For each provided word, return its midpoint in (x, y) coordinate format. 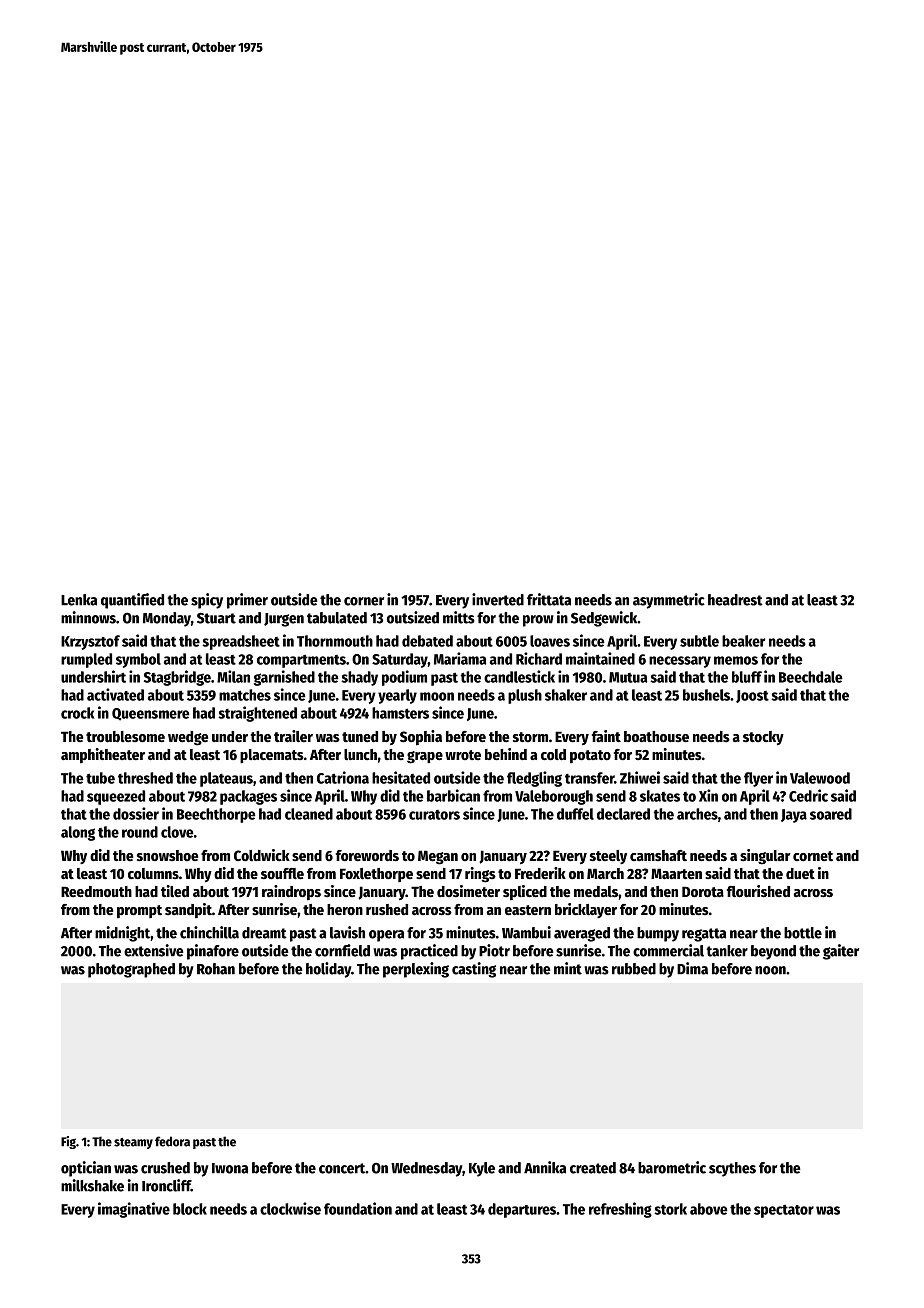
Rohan (216, 969)
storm (530, 737)
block (190, 1209)
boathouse (656, 736)
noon (770, 970)
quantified (132, 601)
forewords (367, 855)
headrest (735, 600)
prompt (139, 911)
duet (800, 873)
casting (474, 970)
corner (364, 601)
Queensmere (151, 714)
